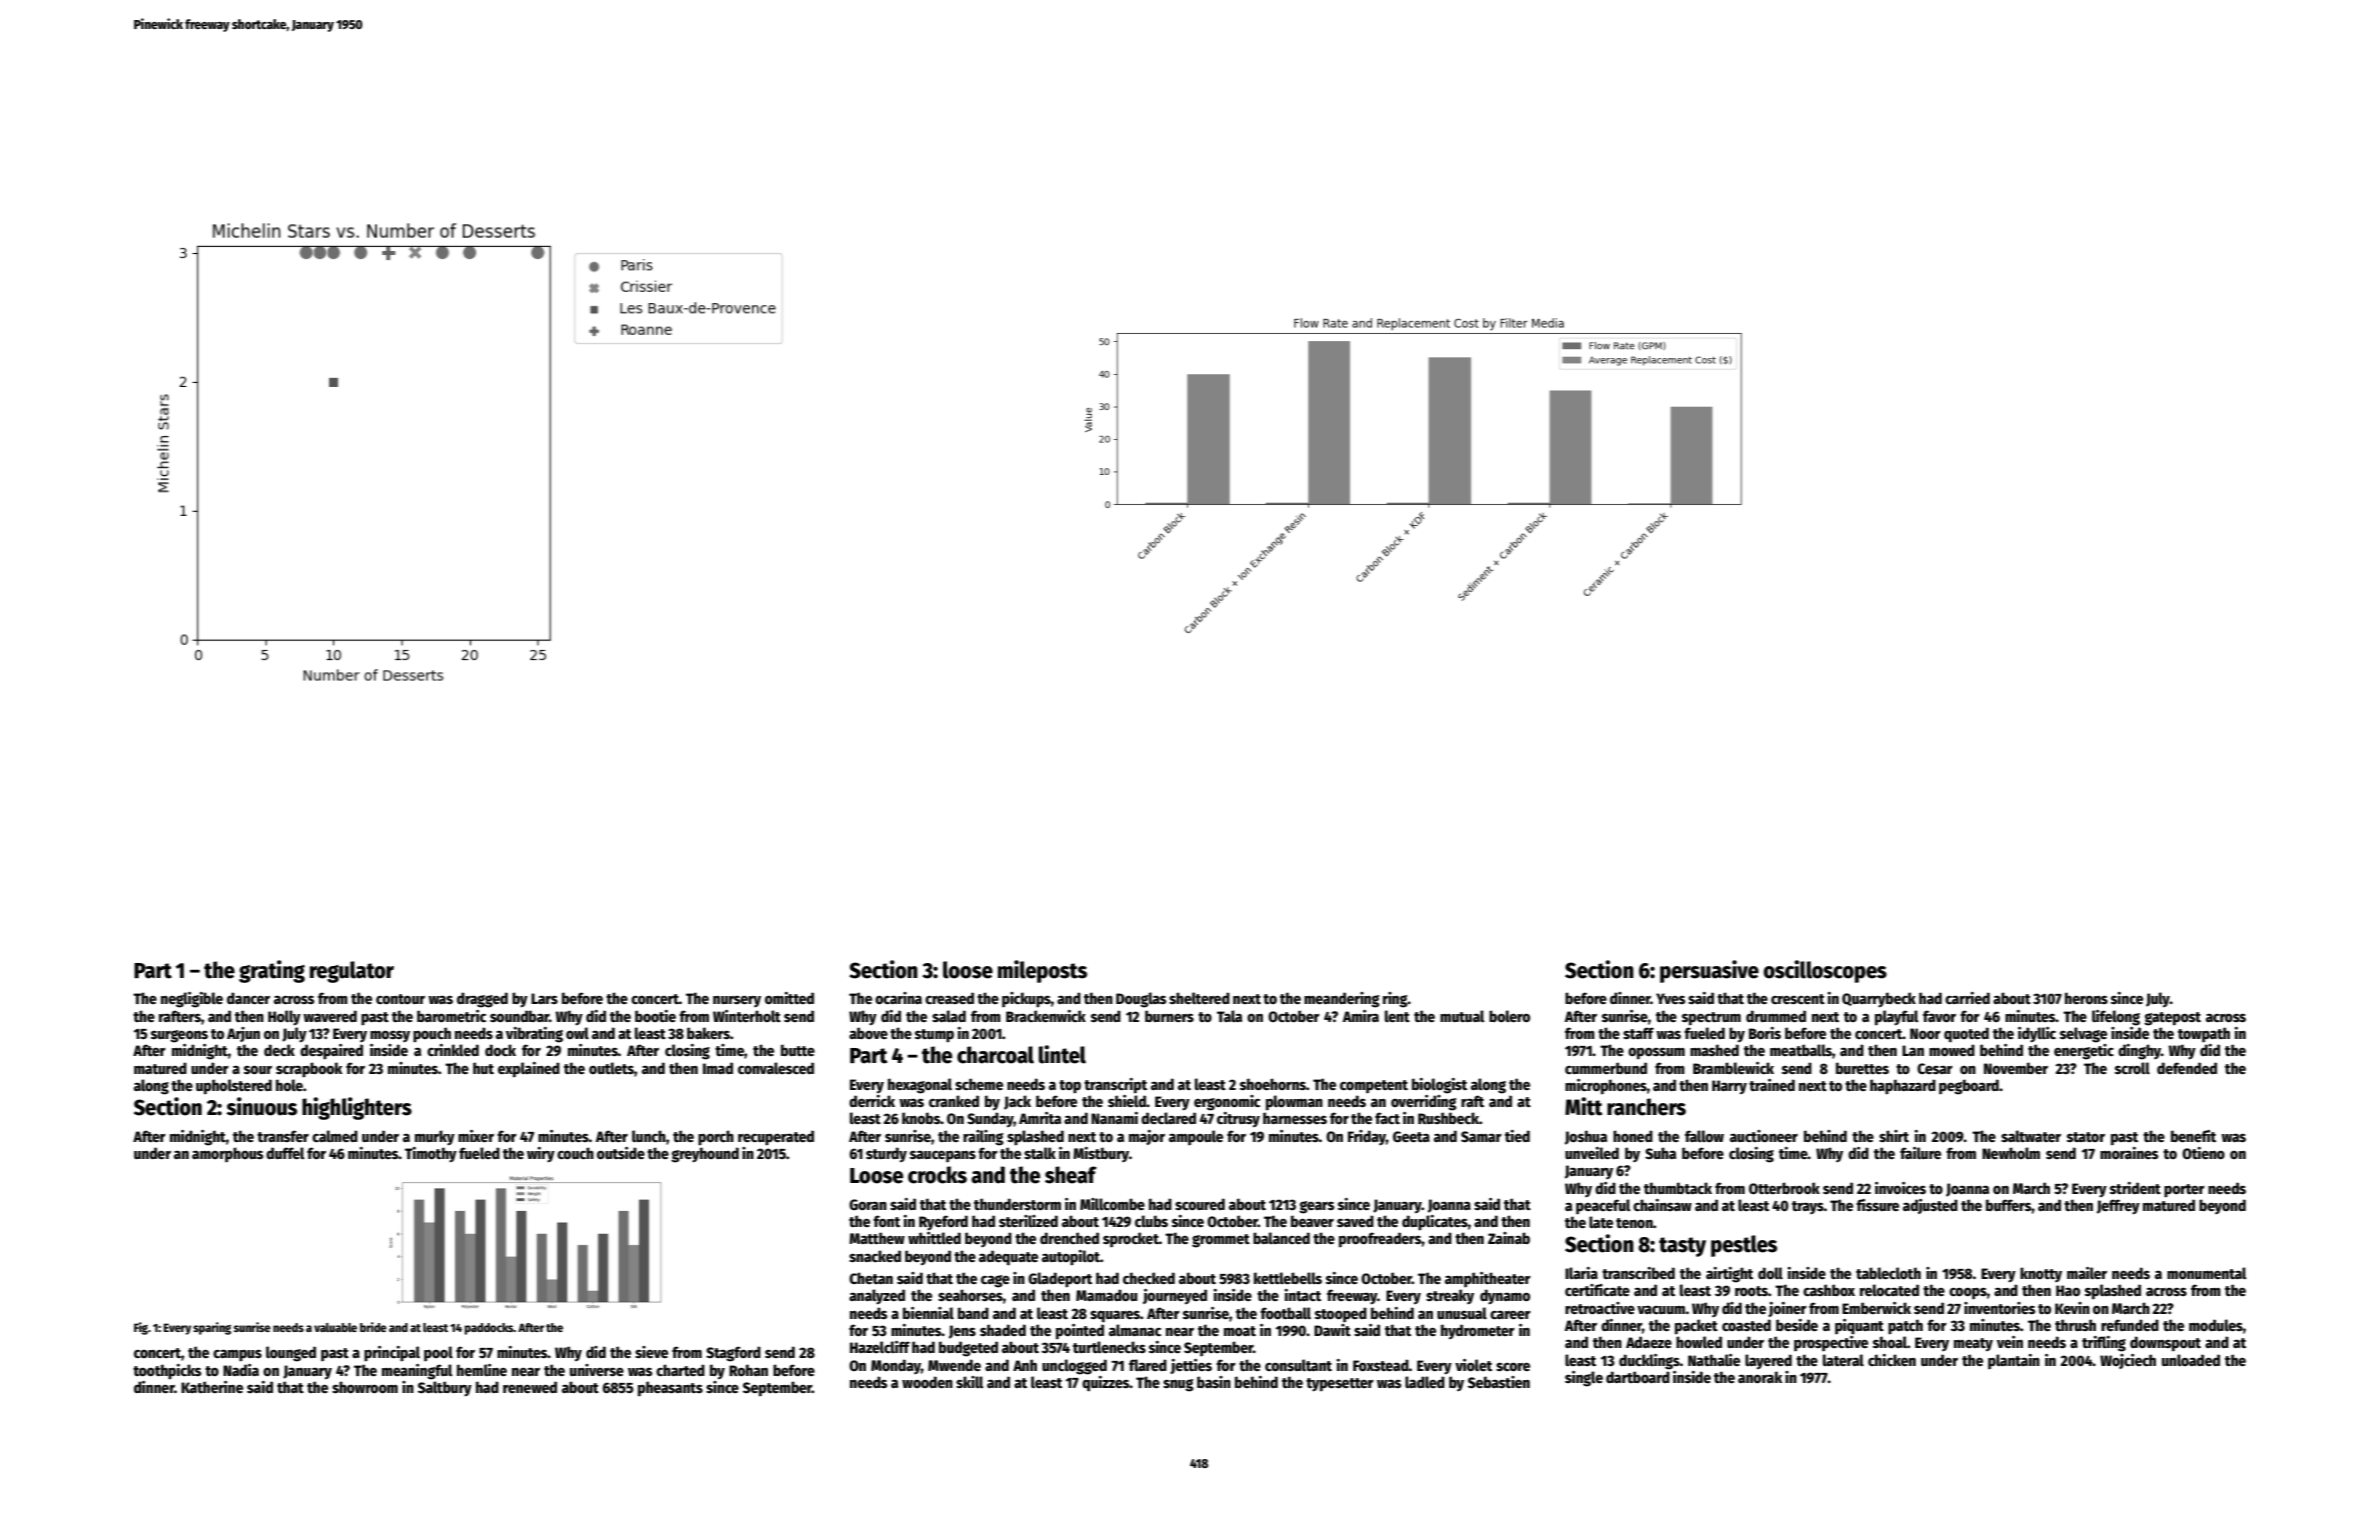 The image size is (2380, 1540). What do you see at coordinates (283, 1136) in the screenshot?
I see `transfer` at bounding box center [283, 1136].
